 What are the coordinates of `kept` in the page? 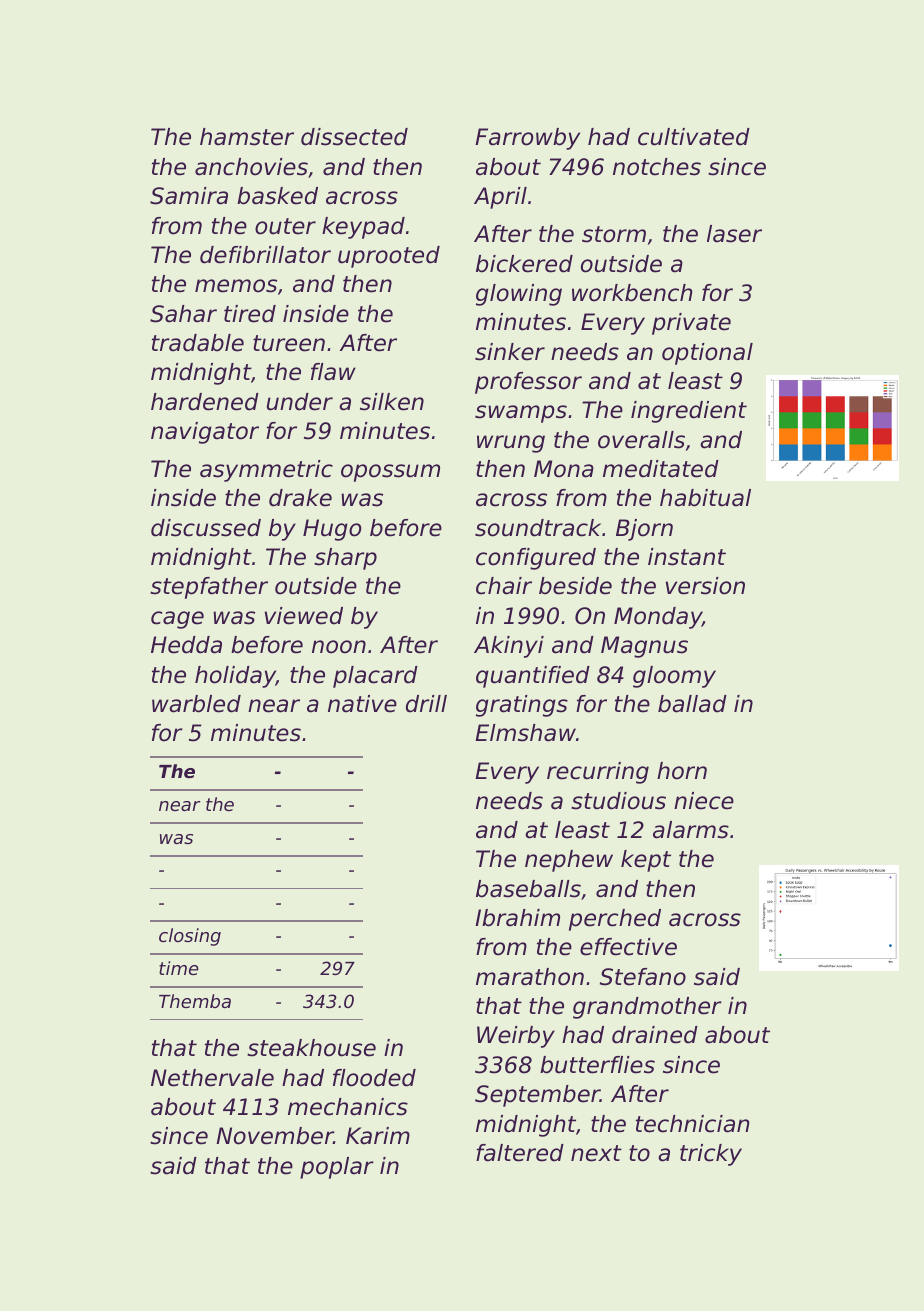 It's located at (646, 861).
